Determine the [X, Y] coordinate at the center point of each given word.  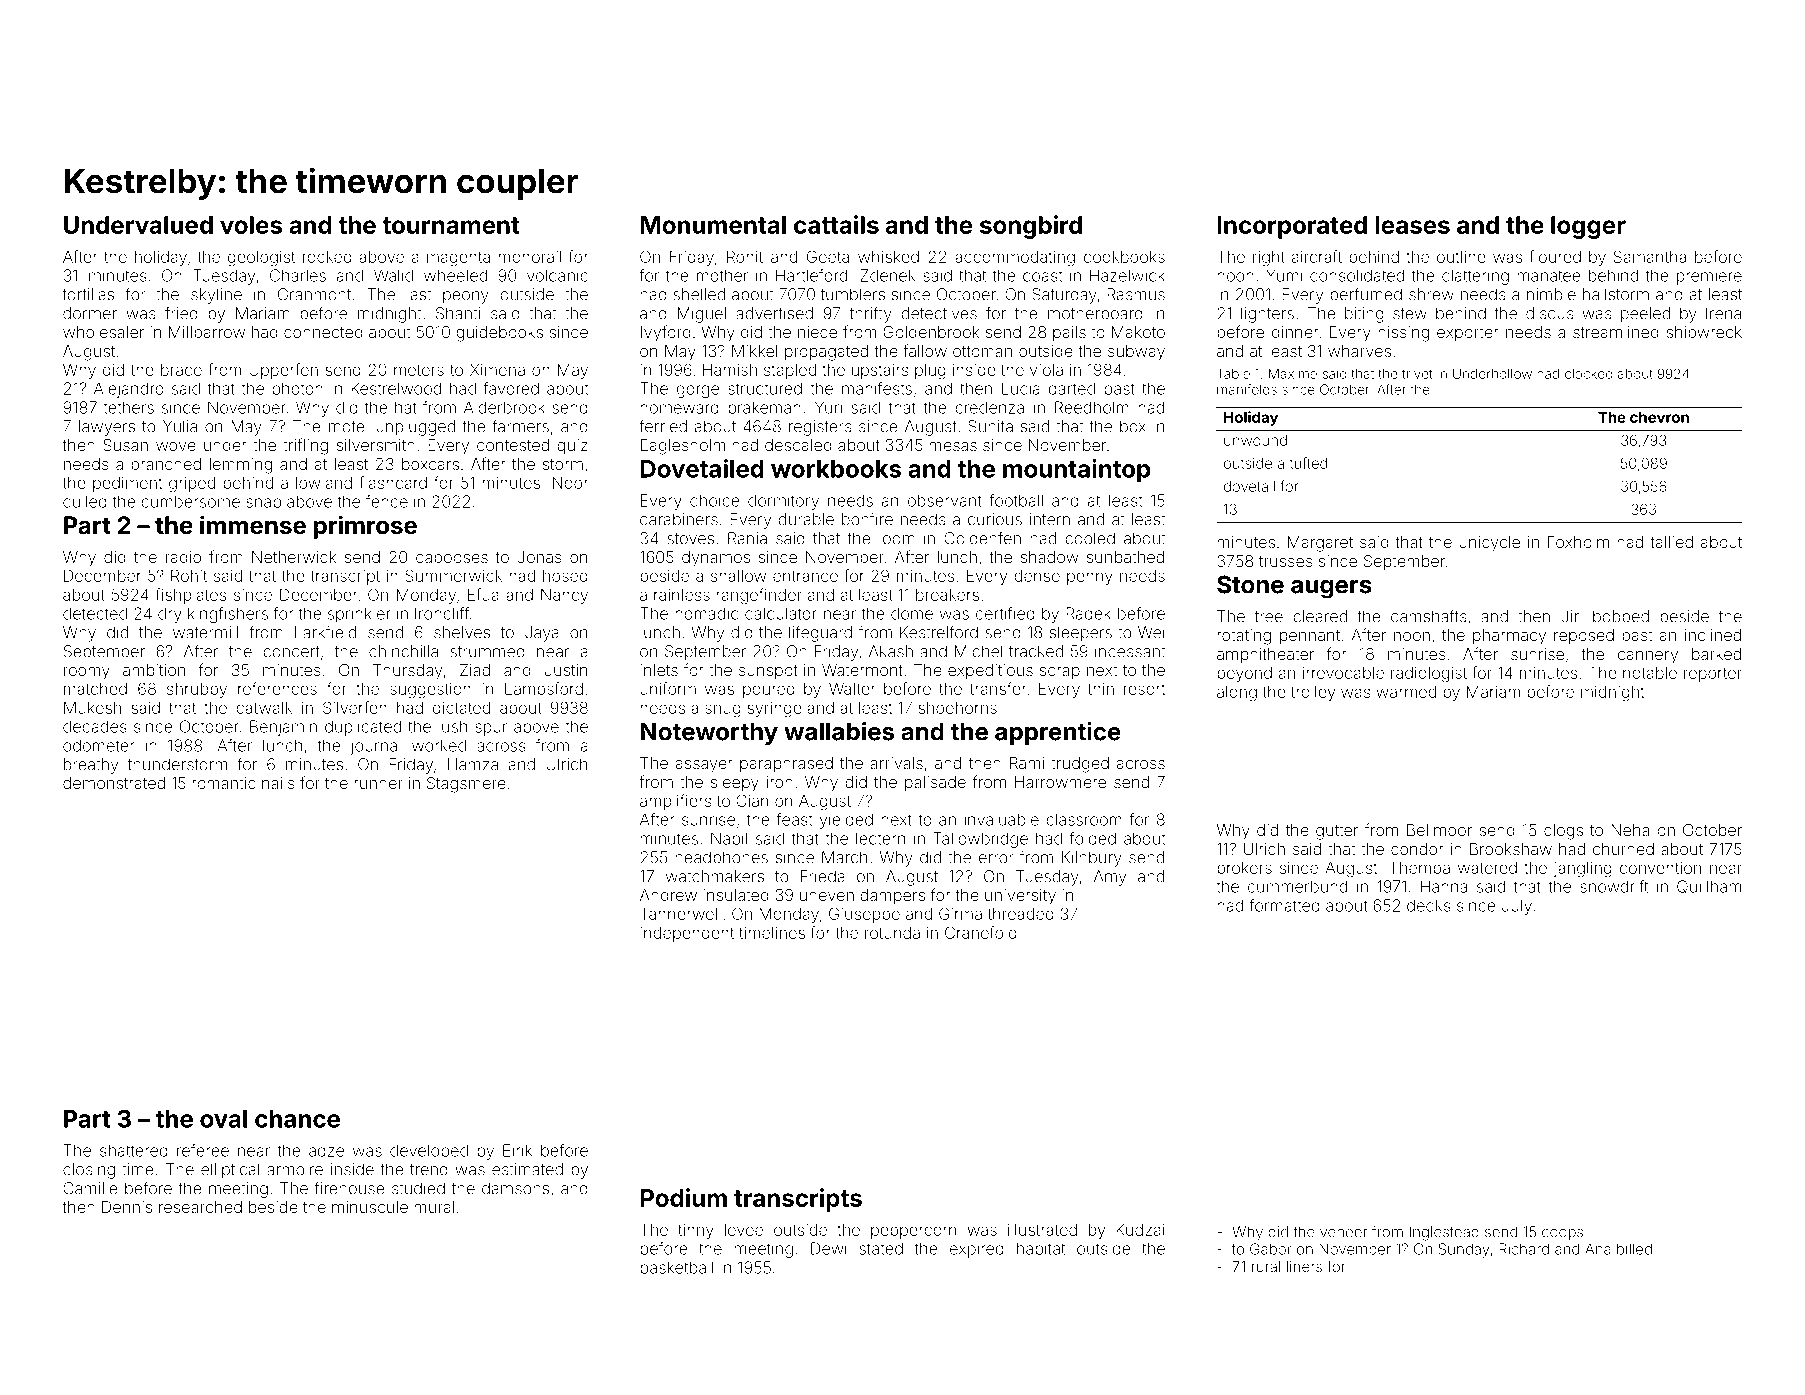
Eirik [517, 1150]
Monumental [713, 225]
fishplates [191, 596]
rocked [327, 257]
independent [687, 934]
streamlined [1616, 332]
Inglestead [1444, 1233]
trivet [1417, 374]
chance [297, 1119]
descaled [798, 445]
